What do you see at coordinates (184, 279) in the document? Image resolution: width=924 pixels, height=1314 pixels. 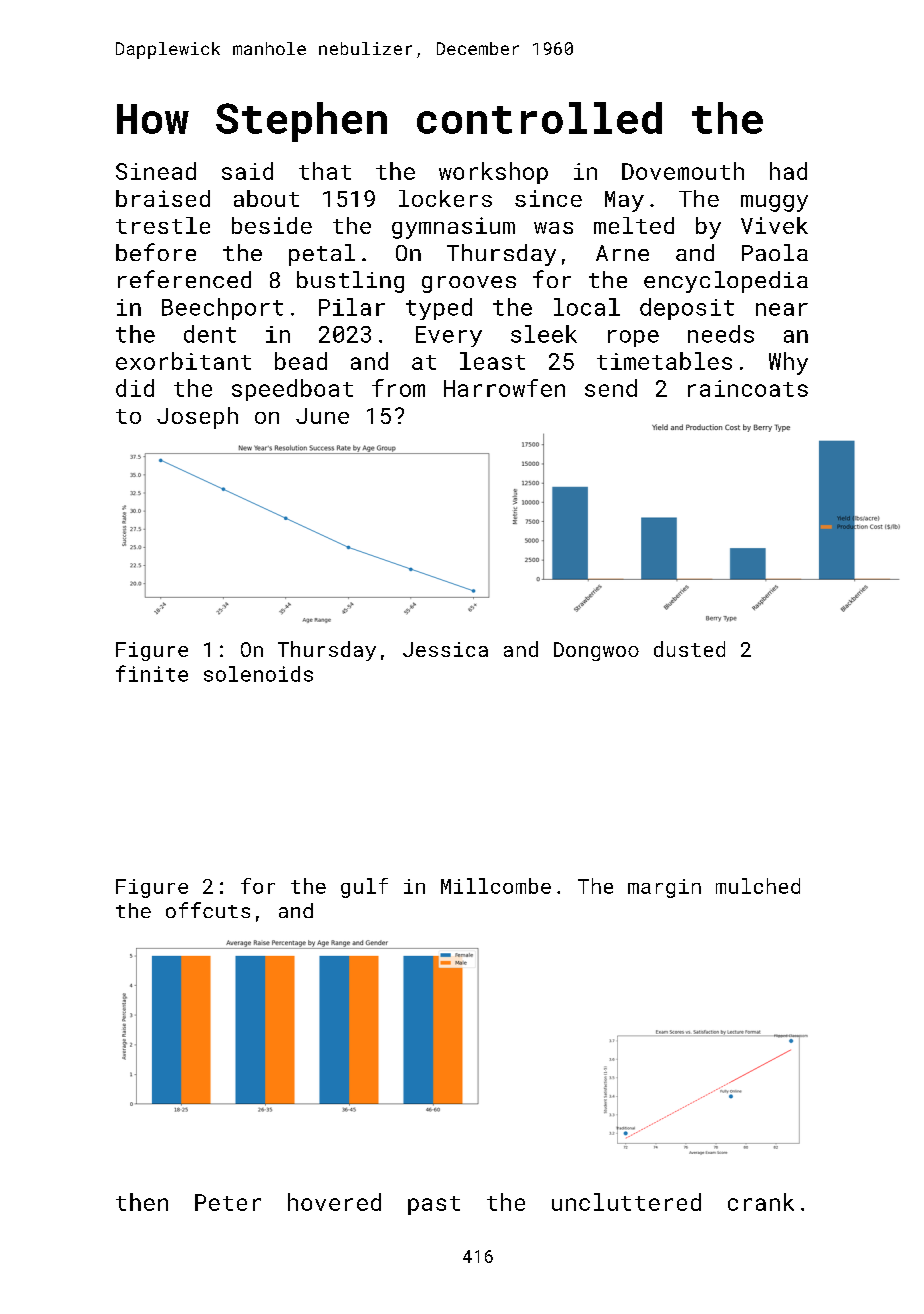 I see `referenced` at bounding box center [184, 279].
